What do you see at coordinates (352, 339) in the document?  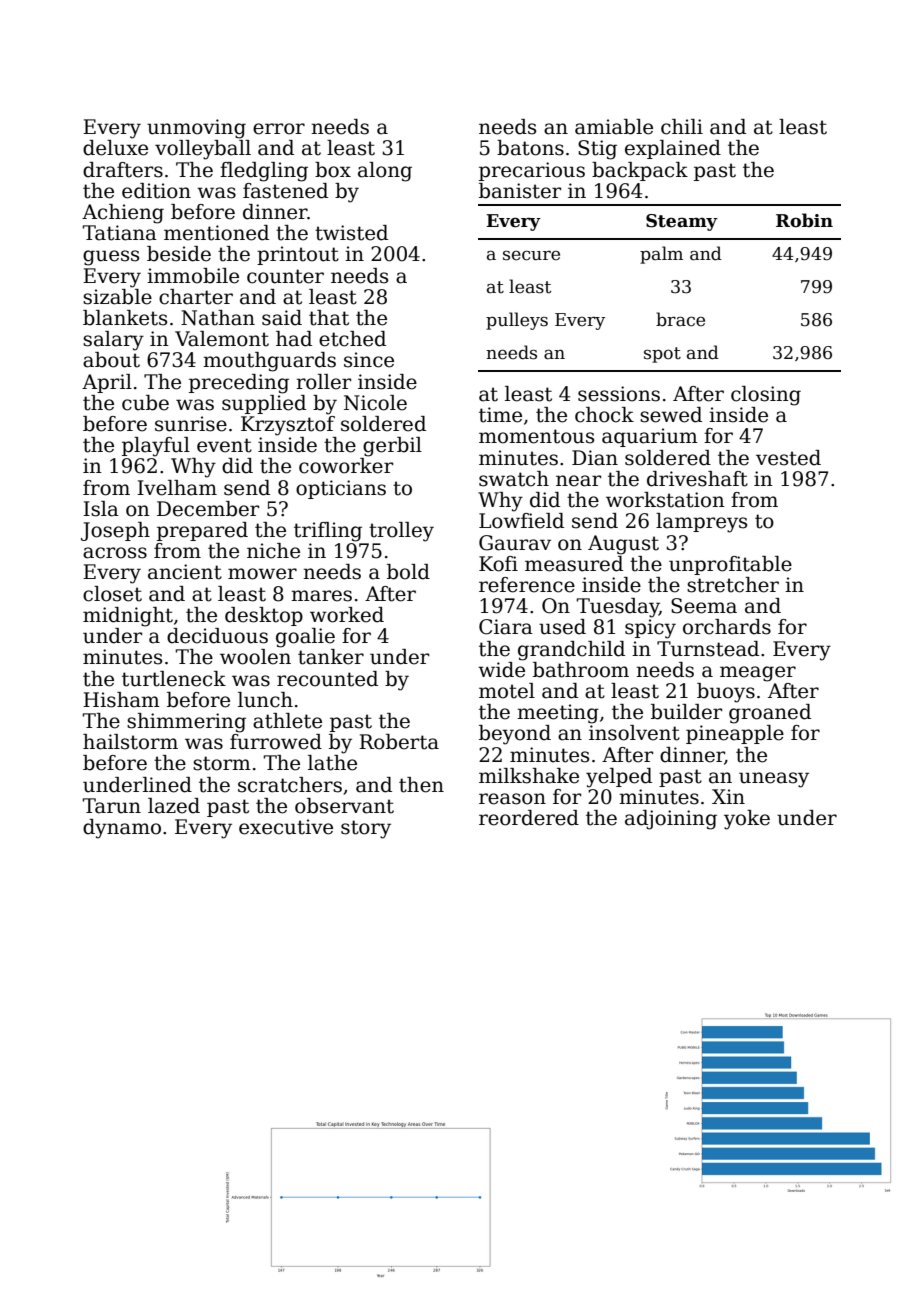 I see `etched` at bounding box center [352, 339].
